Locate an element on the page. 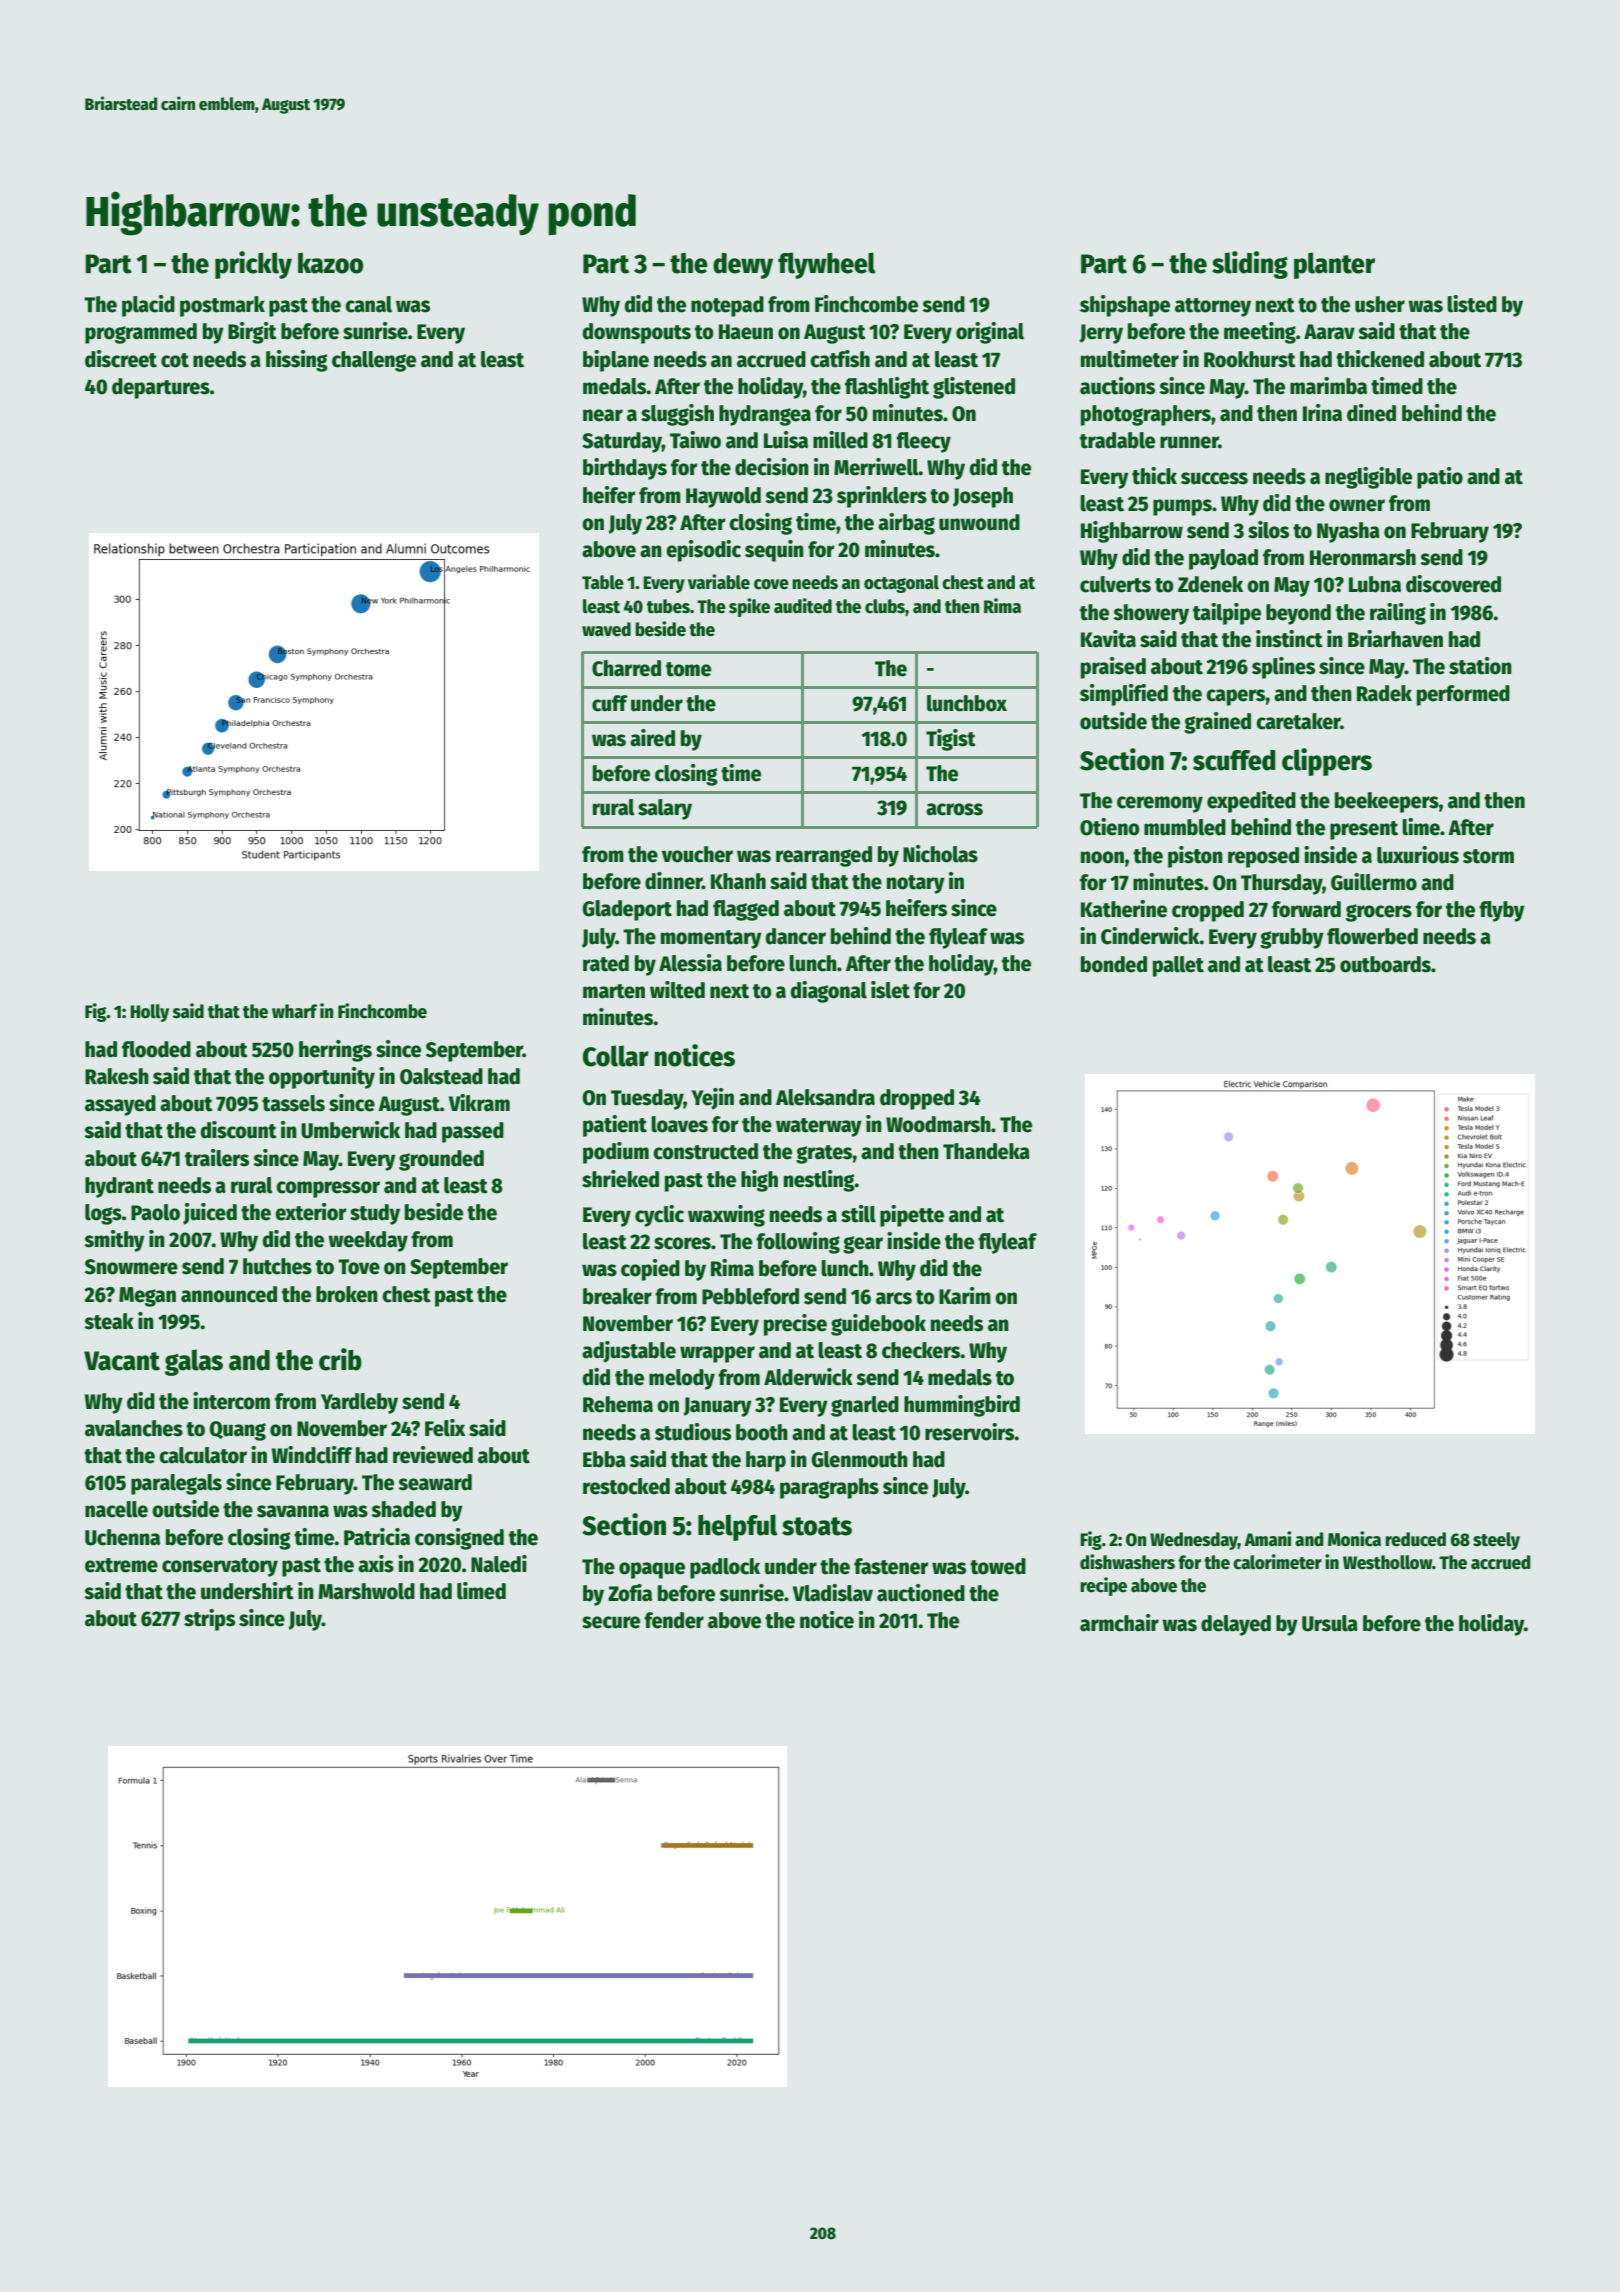  extreme is located at coordinates (121, 1565).
